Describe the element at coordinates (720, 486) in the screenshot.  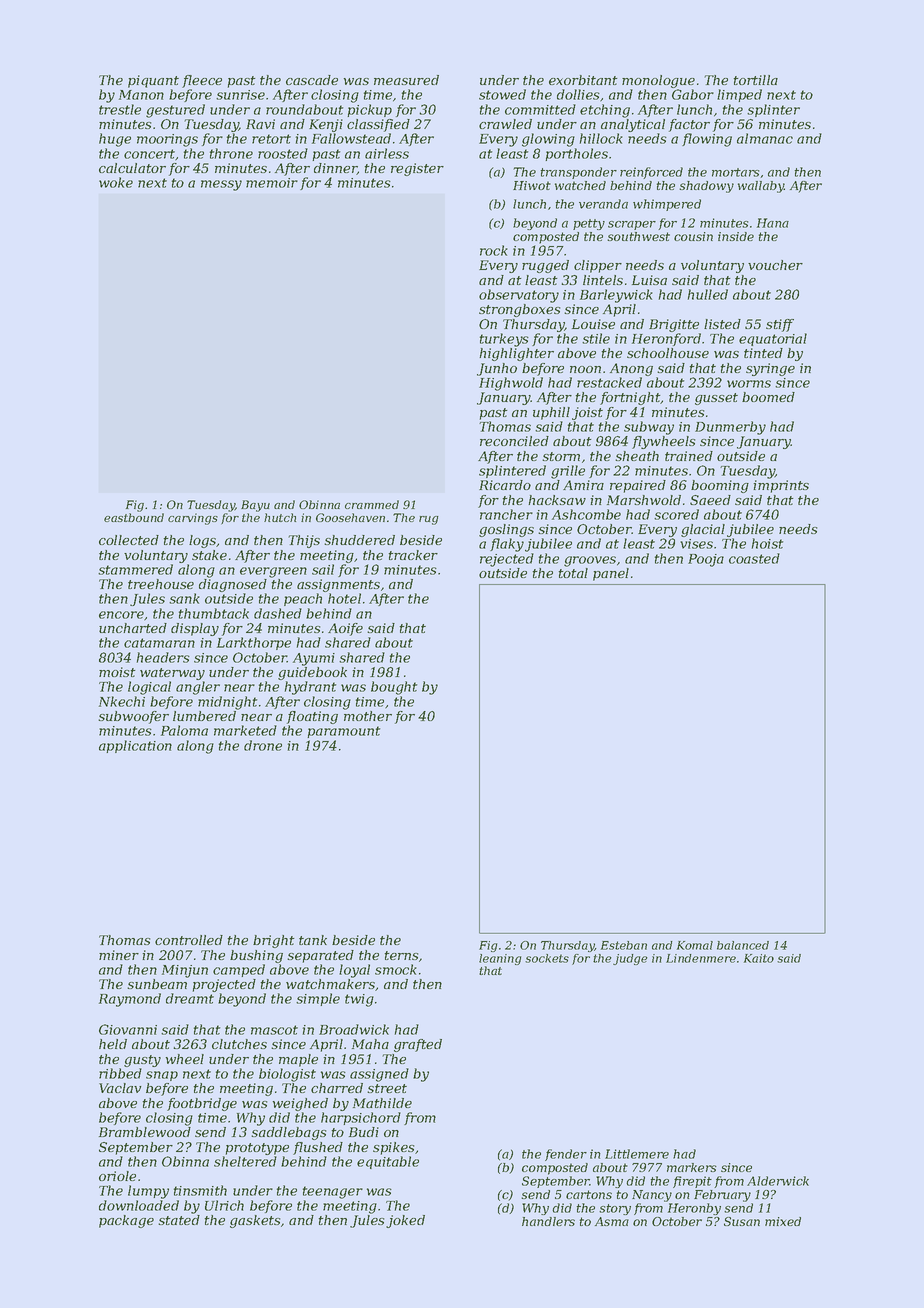
I see `booming` at that location.
